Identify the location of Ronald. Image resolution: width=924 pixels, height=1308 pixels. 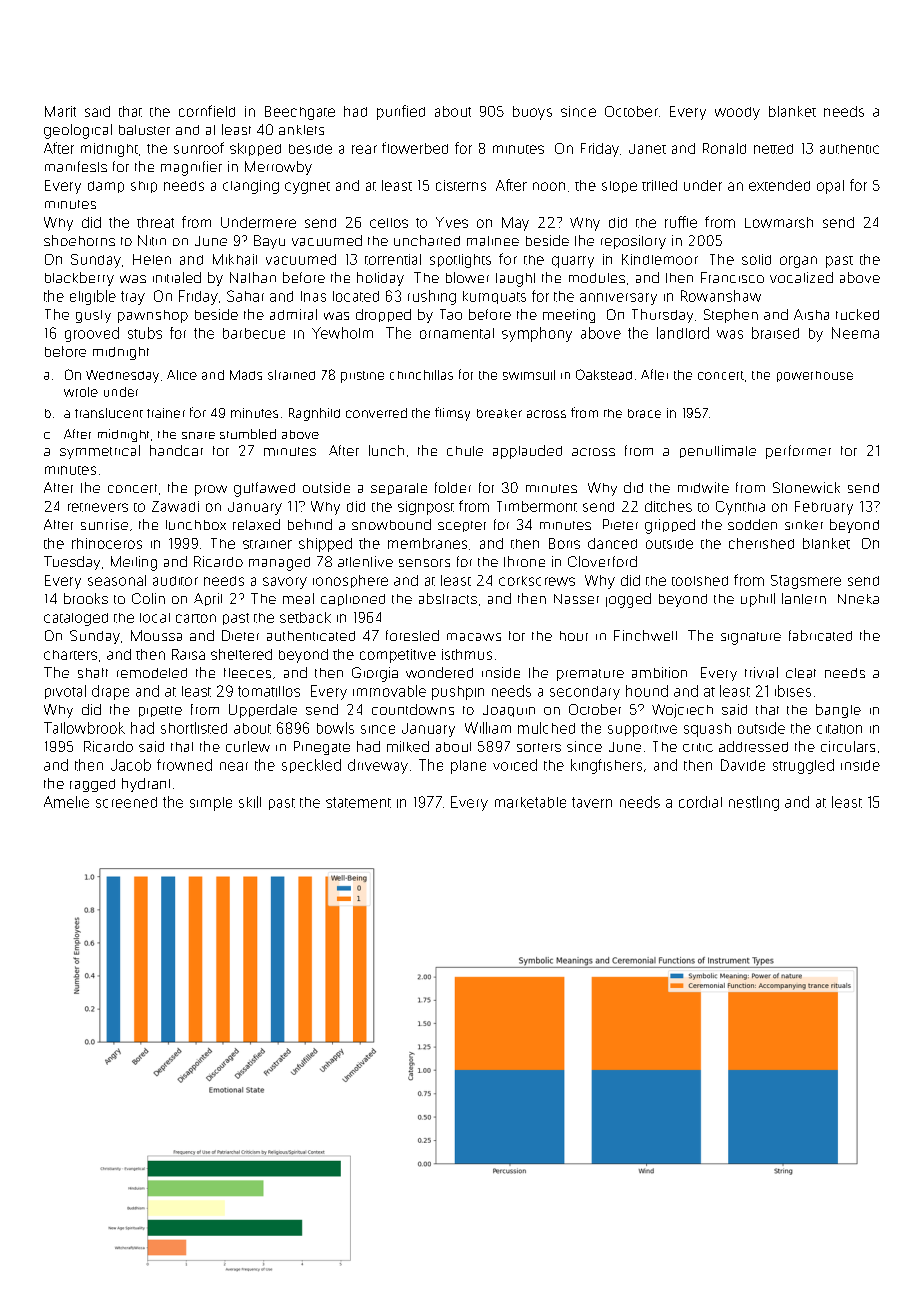
(724, 148).
